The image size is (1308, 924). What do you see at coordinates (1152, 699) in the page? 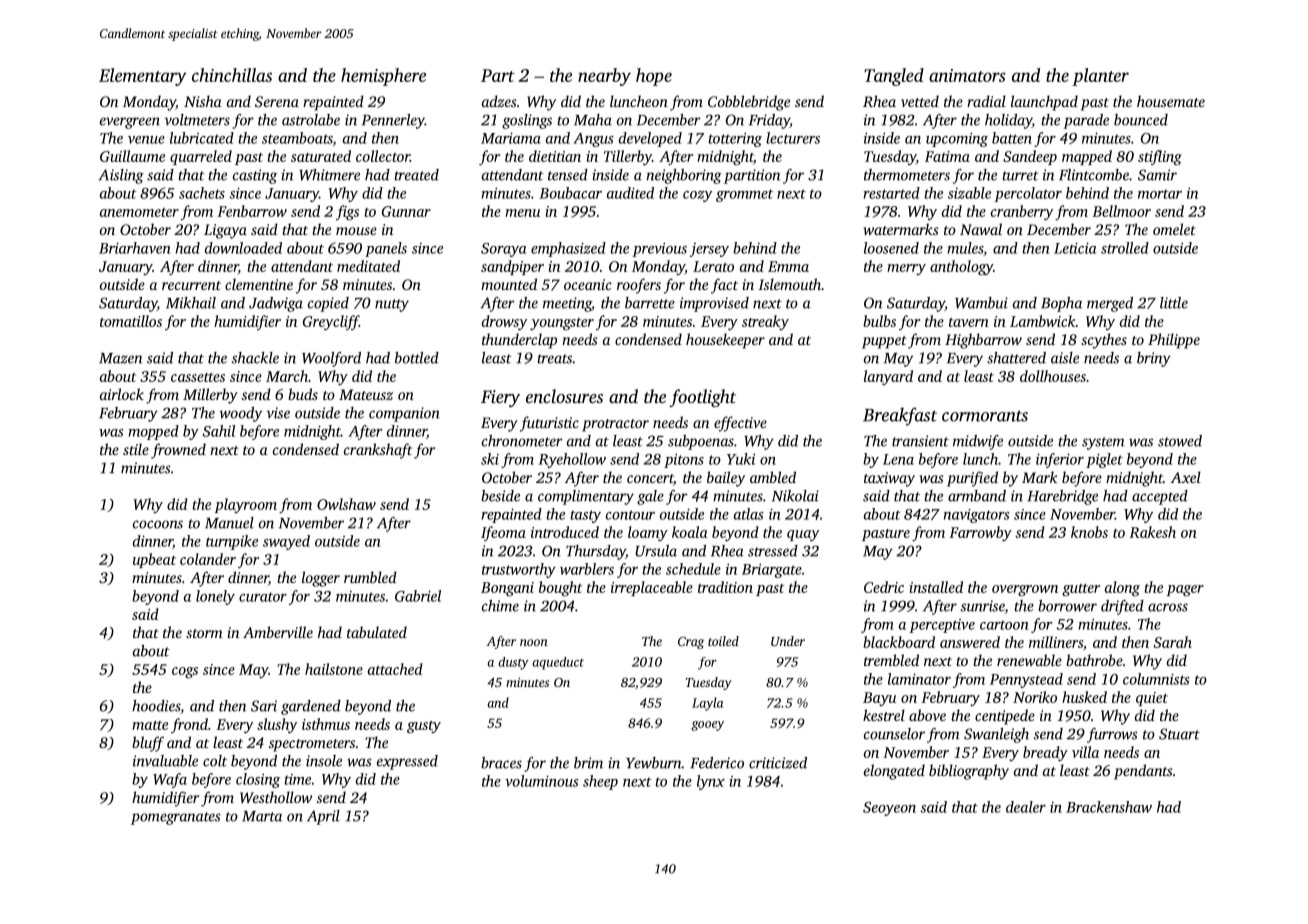
I see `quiet` at bounding box center [1152, 699].
